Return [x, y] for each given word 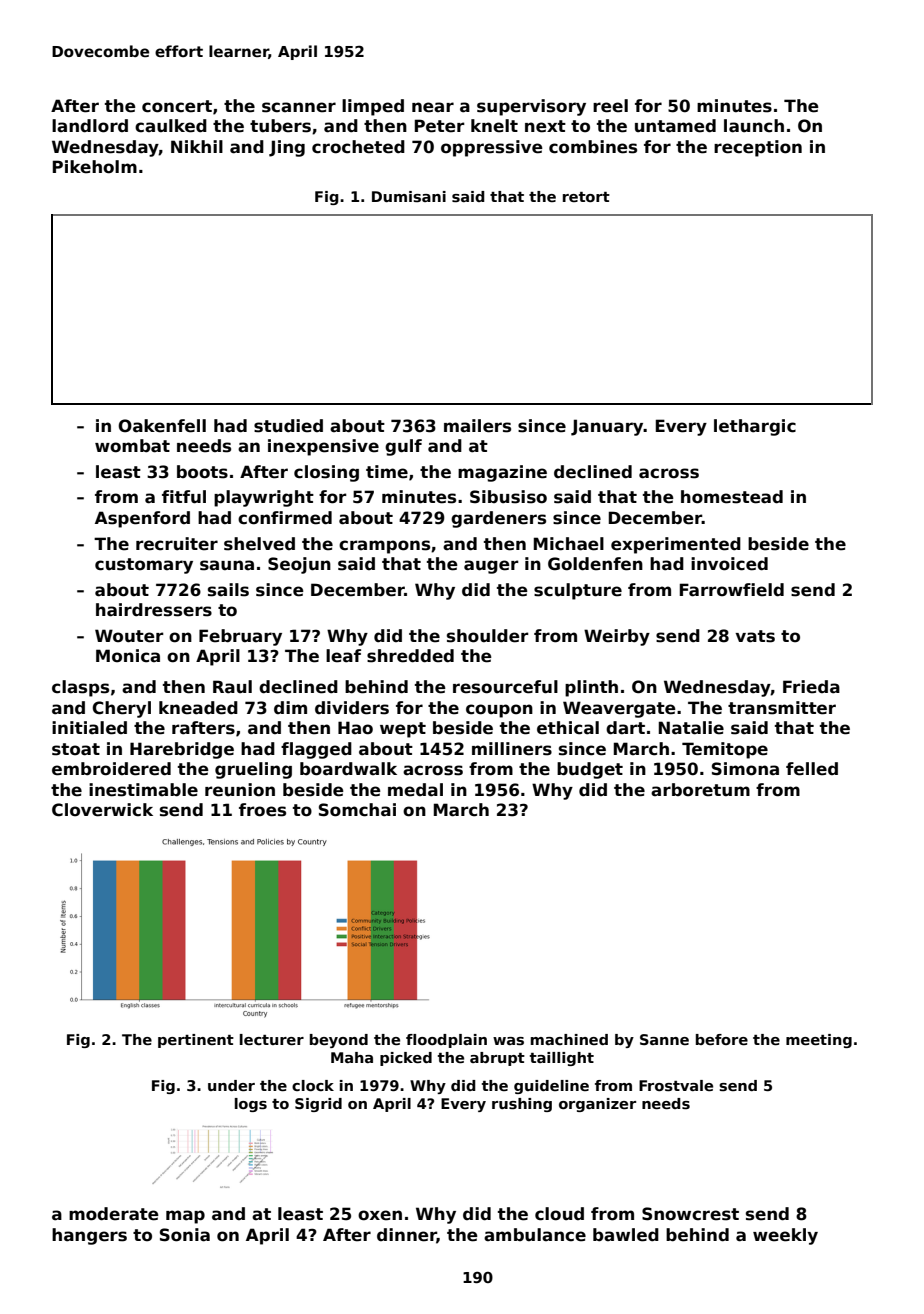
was [508, 1041]
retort [586, 197]
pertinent [196, 1041]
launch [754, 126]
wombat [132, 446]
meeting [819, 1041]
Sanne [664, 1039]
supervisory [531, 107]
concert [177, 106]
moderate [114, 1214]
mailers [477, 426]
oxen [380, 1215]
